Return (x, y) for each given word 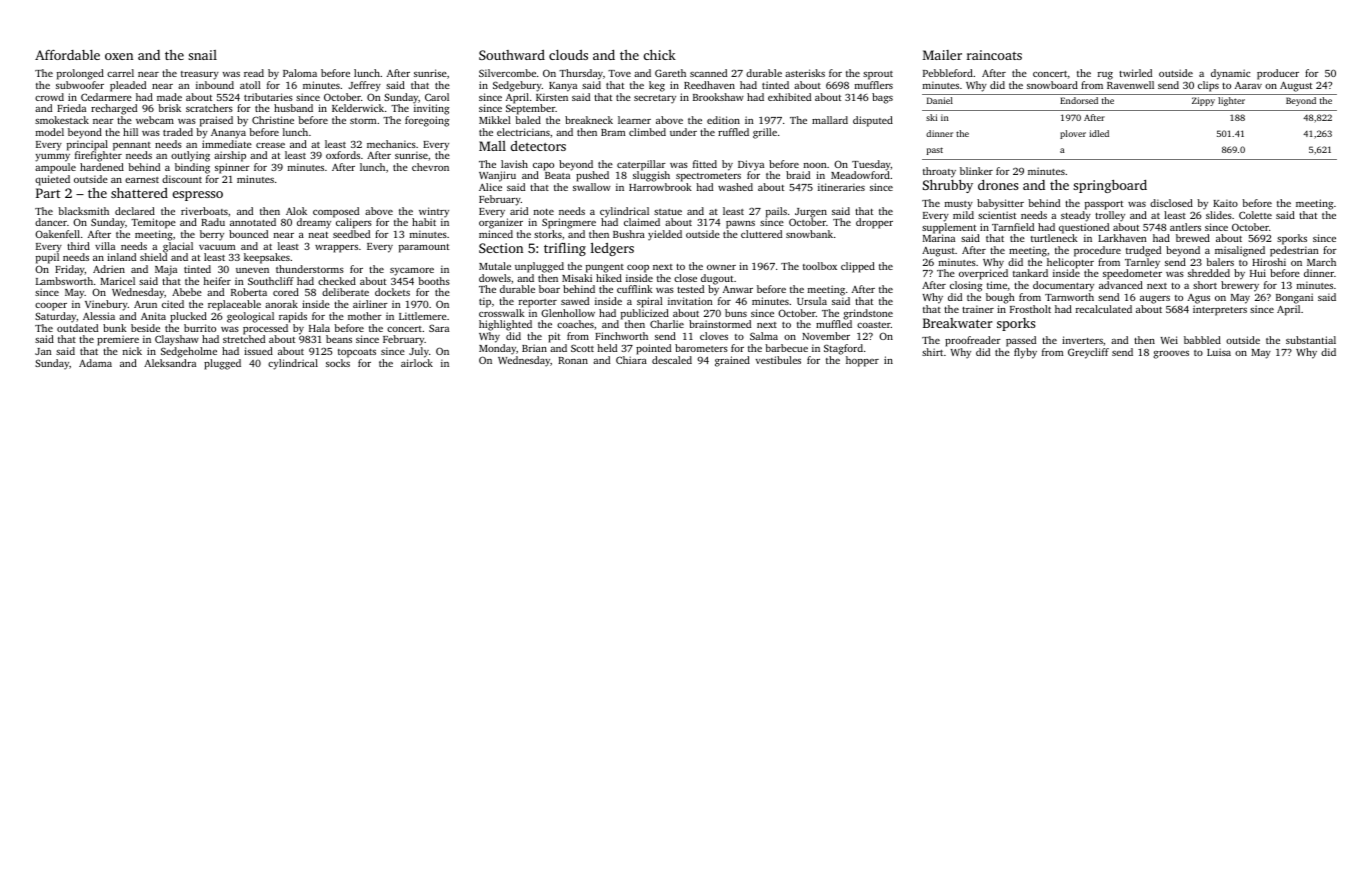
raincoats (994, 55)
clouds (568, 55)
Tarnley (1142, 263)
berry (212, 235)
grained (732, 361)
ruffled (733, 132)
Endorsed (1079, 100)
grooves (1171, 355)
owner (721, 267)
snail (202, 55)
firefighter (98, 156)
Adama (95, 363)
